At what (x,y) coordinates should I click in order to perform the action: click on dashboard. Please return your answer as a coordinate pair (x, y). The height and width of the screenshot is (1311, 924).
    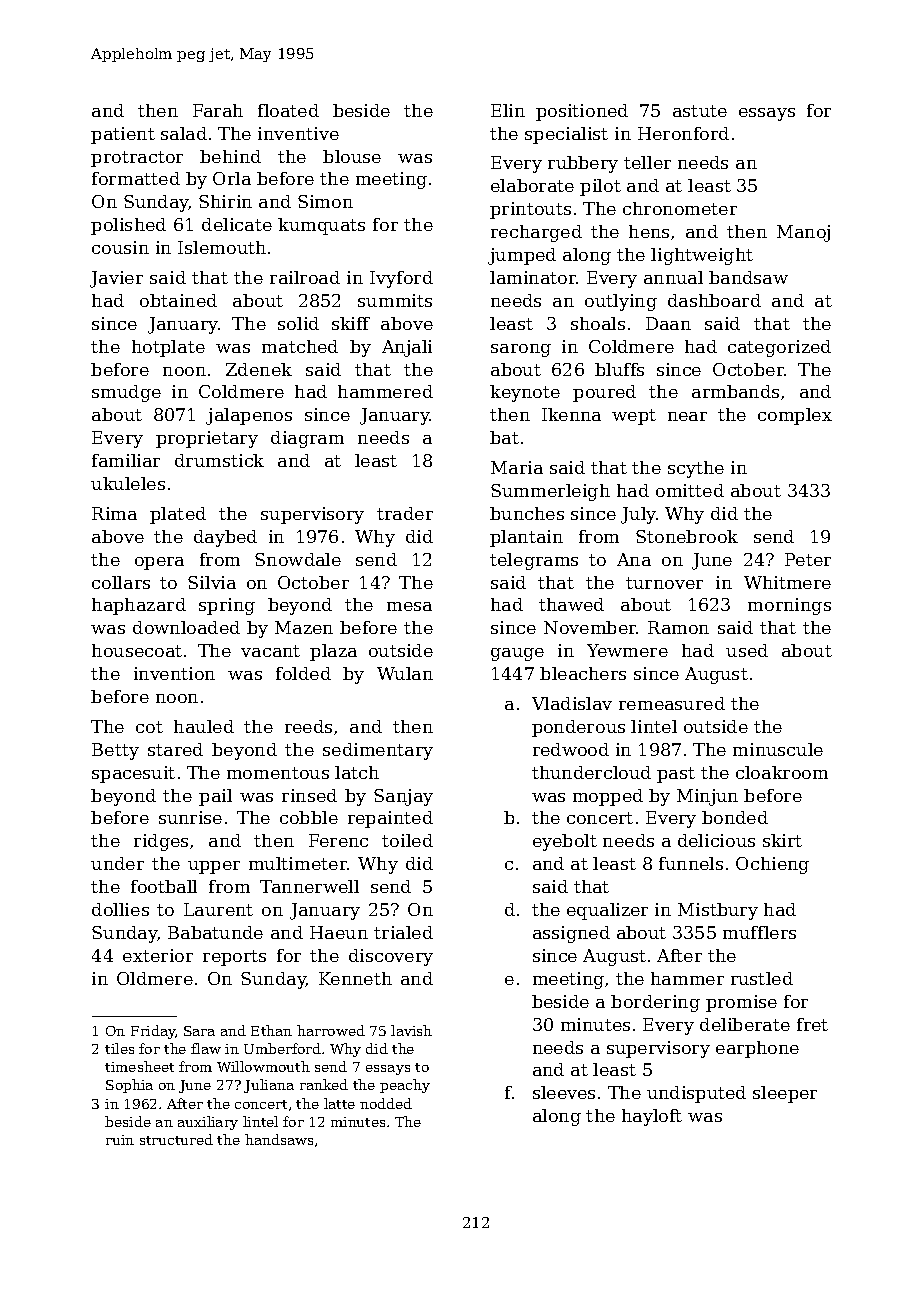
    Looking at the image, I should click on (714, 300).
